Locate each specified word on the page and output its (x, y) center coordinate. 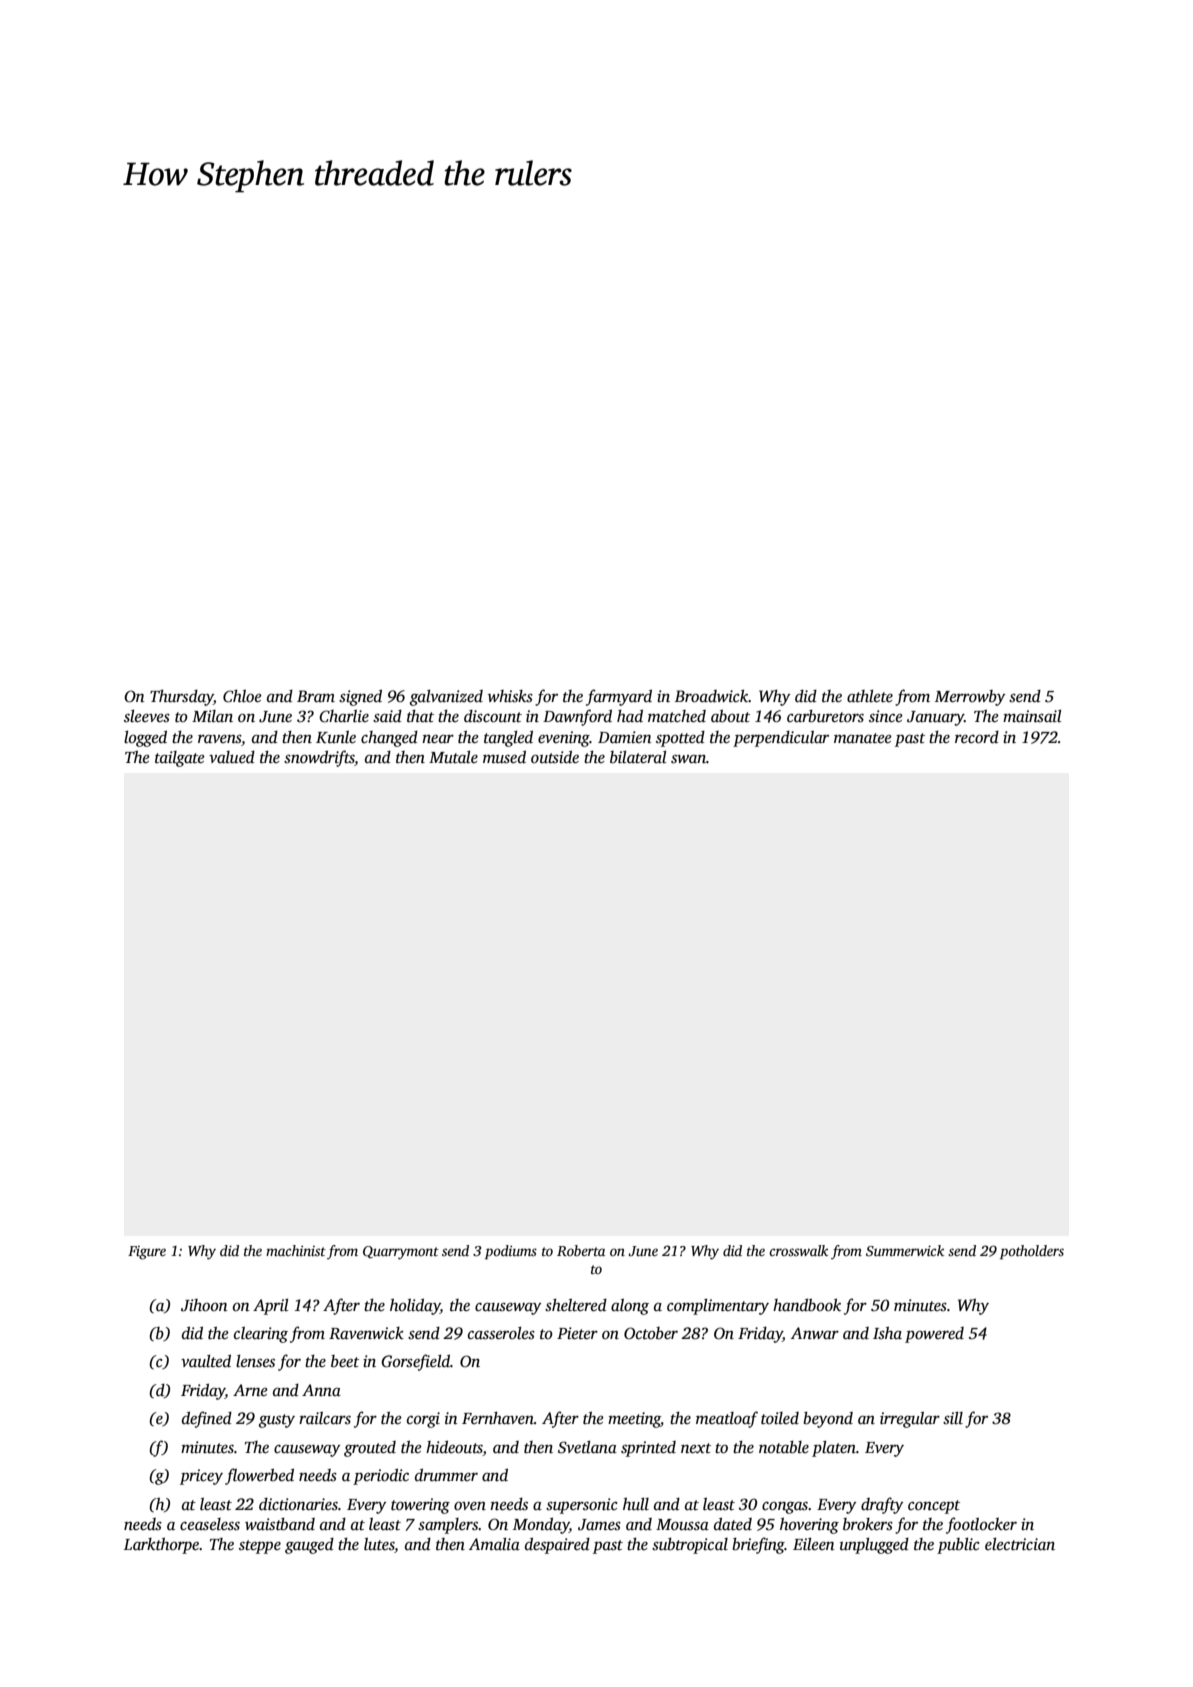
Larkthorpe (161, 1546)
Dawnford (577, 717)
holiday (415, 1307)
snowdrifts (319, 758)
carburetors (825, 716)
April (271, 1307)
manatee (863, 738)
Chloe (242, 696)
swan (688, 759)
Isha (887, 1333)
